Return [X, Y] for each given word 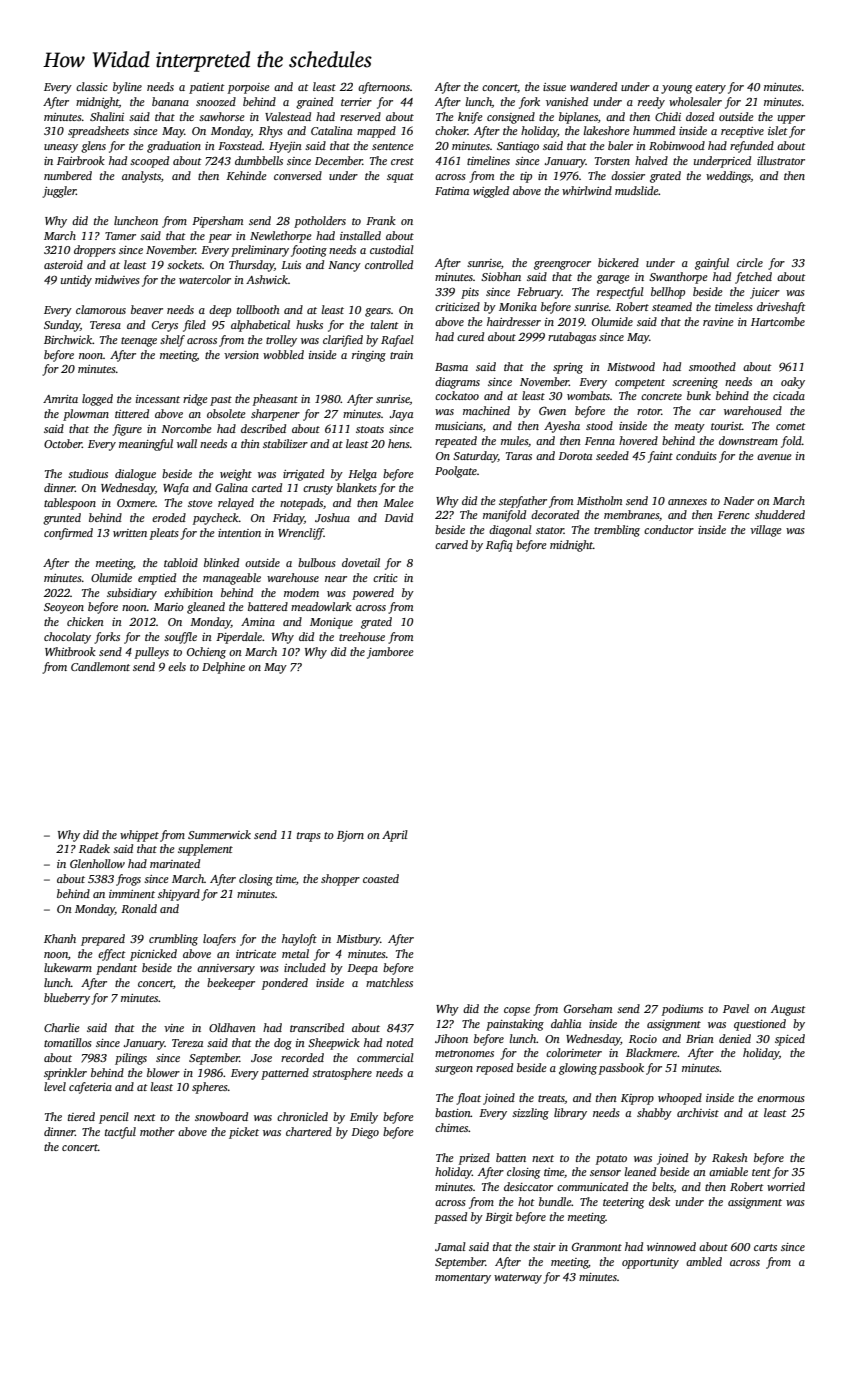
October [63, 443]
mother [157, 1131]
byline [127, 88]
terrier [356, 102]
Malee [398, 502]
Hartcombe [778, 321]
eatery [710, 89]
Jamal [450, 1246]
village [766, 531]
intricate [256, 954]
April [395, 836]
